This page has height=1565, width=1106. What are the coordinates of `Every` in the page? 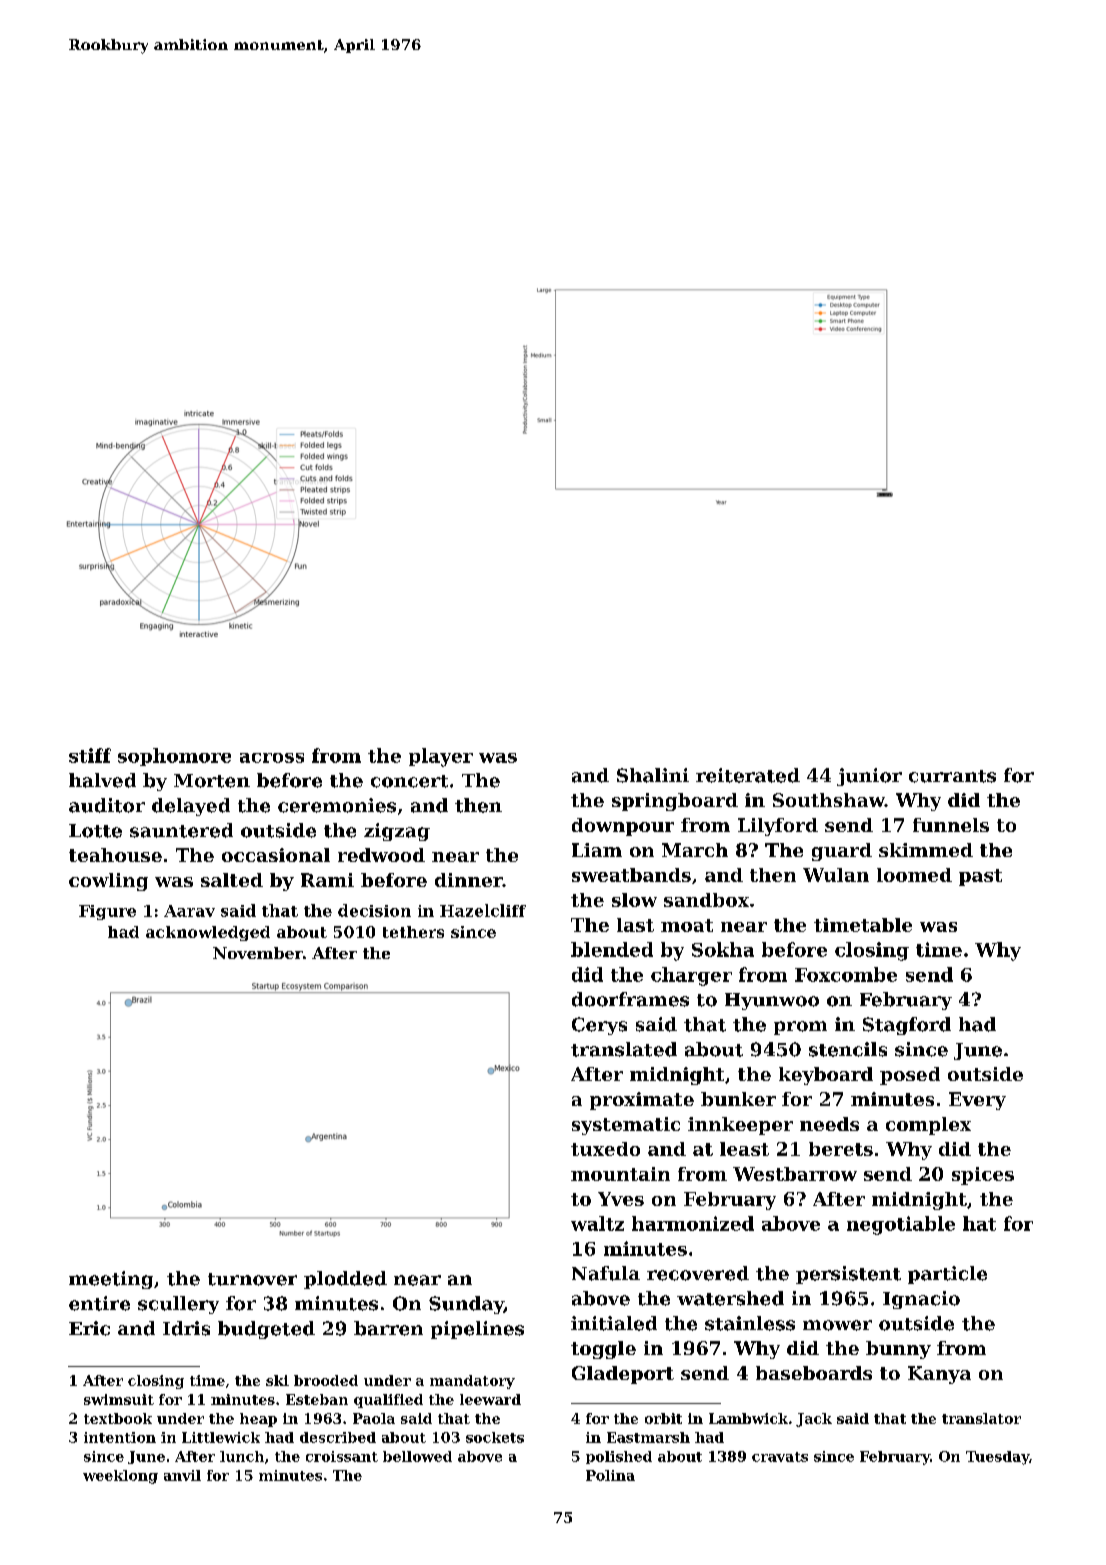 It's located at (977, 1101).
